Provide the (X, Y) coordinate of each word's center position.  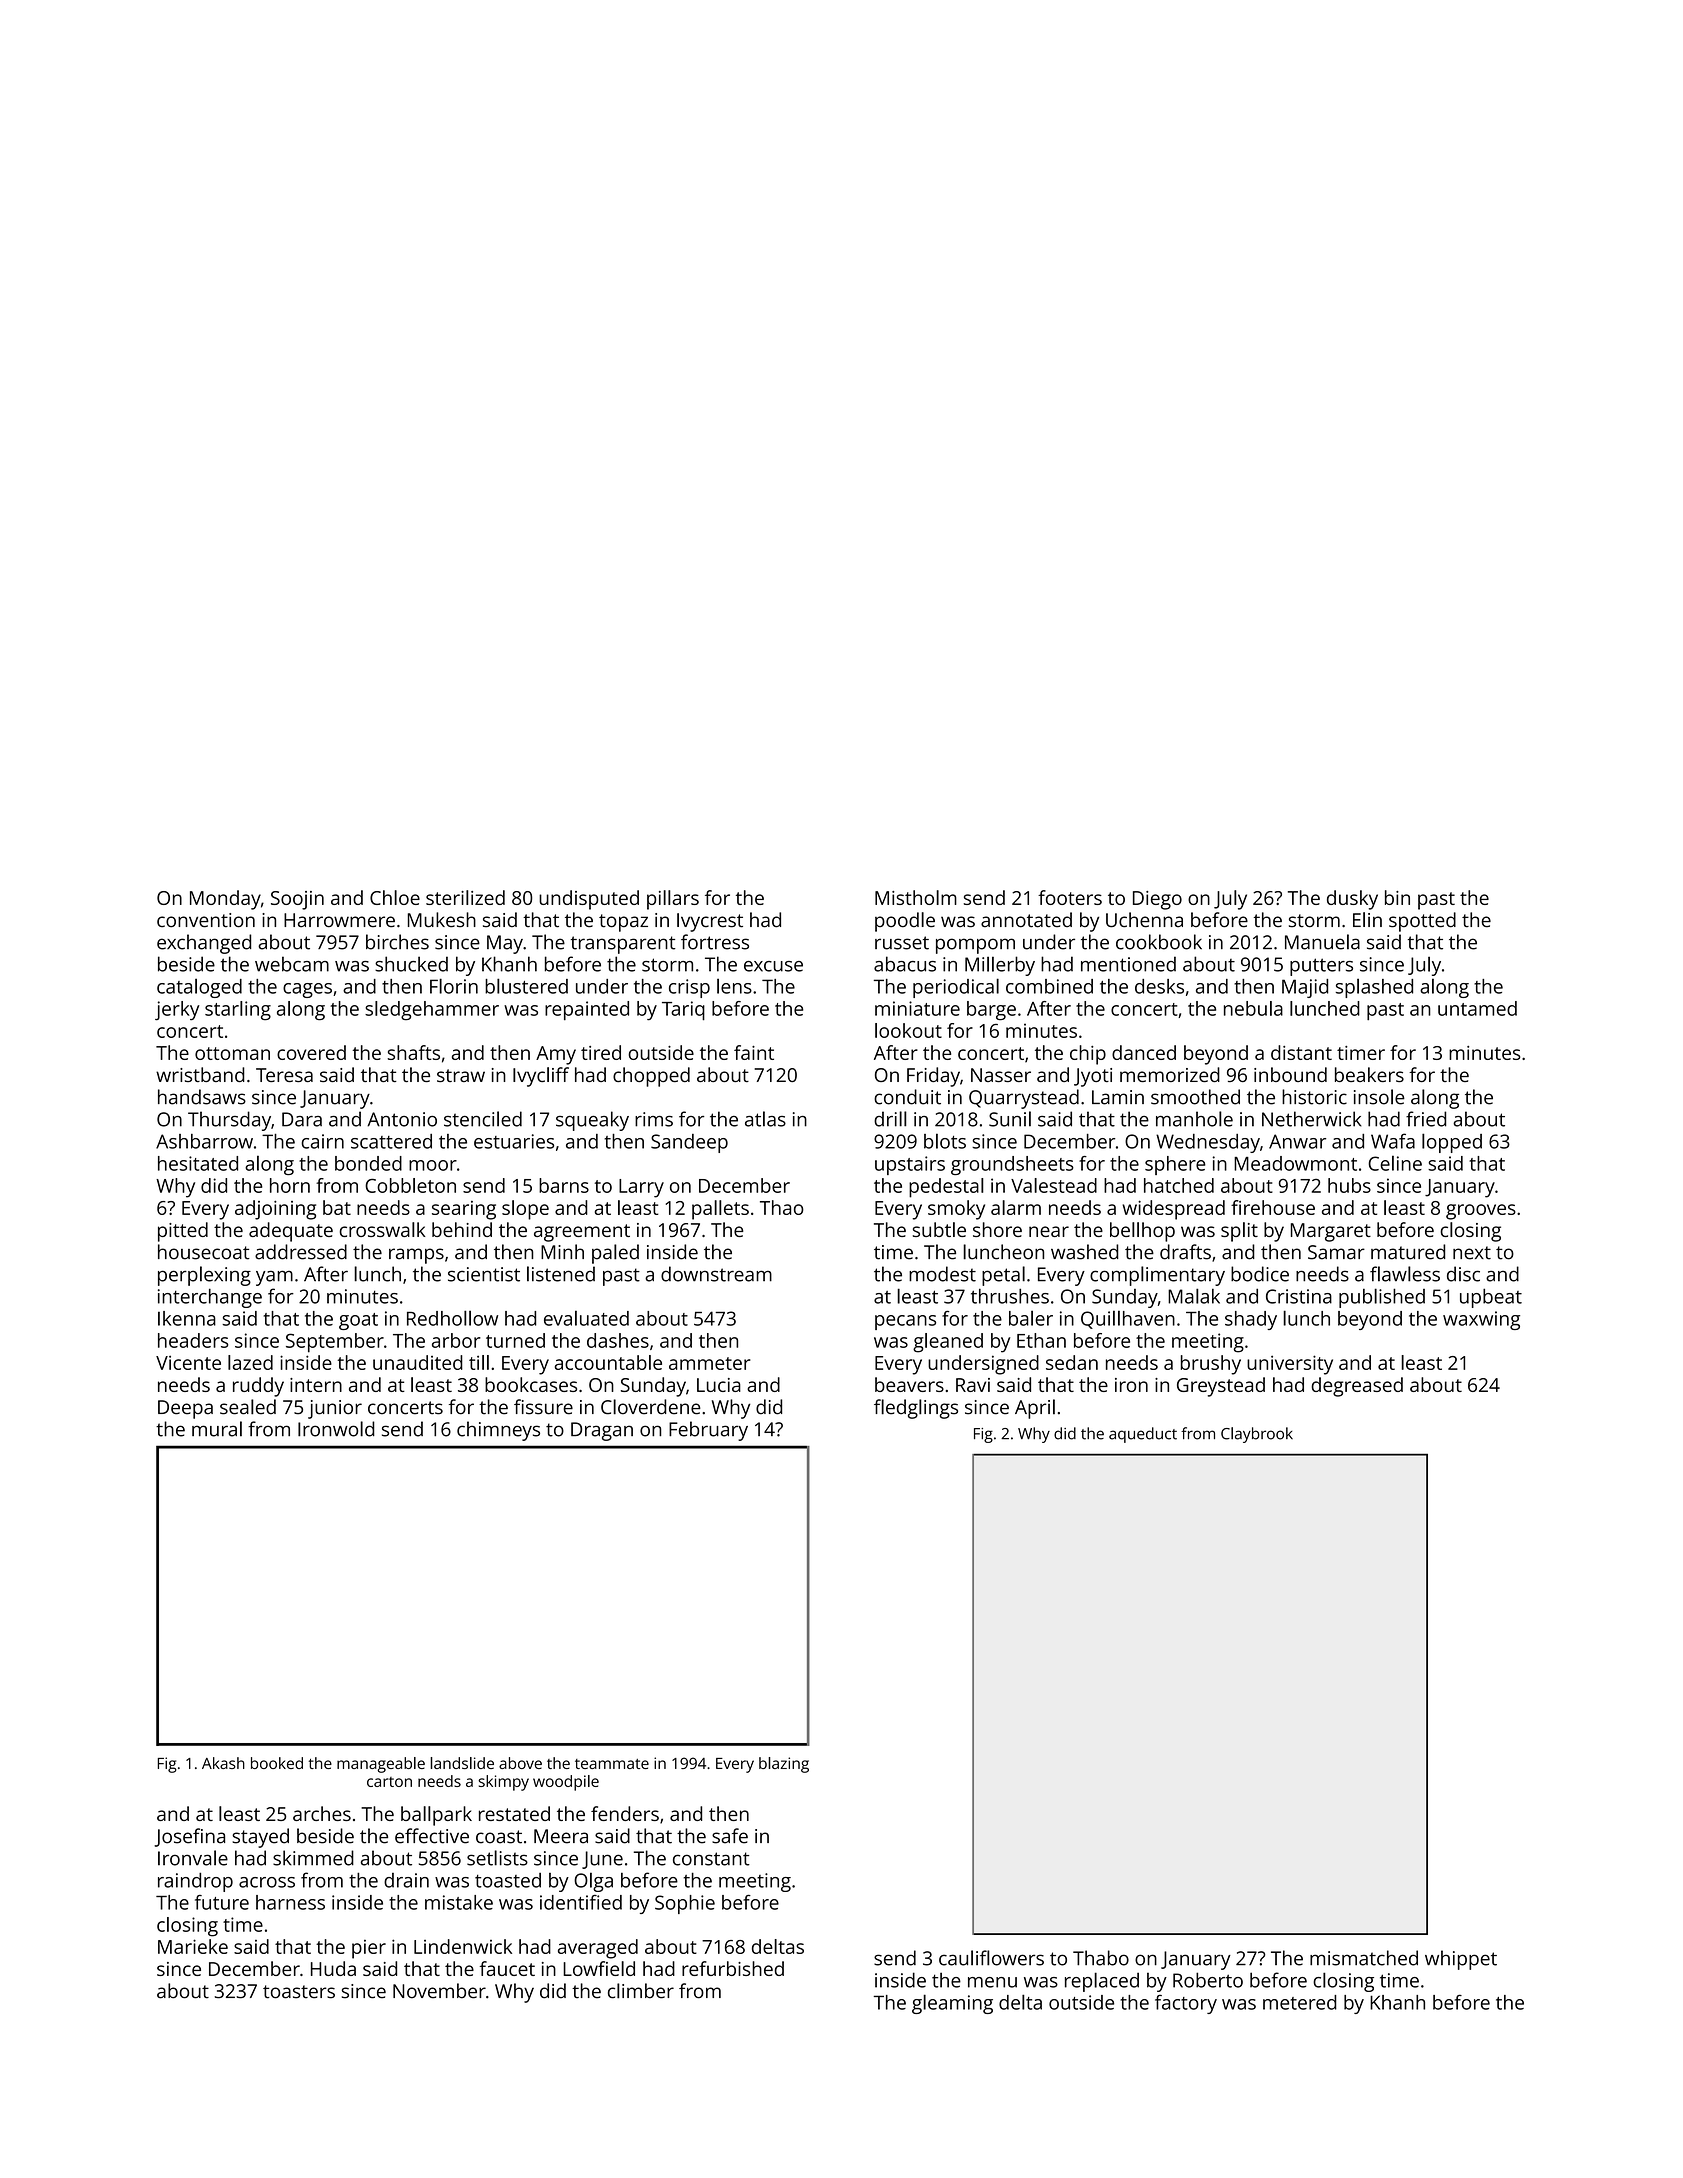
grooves (1481, 1212)
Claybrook (1257, 1435)
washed (1084, 1252)
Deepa (185, 1409)
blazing (784, 1765)
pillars (673, 900)
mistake (459, 1902)
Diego (1157, 900)
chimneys (498, 1431)
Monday (225, 900)
